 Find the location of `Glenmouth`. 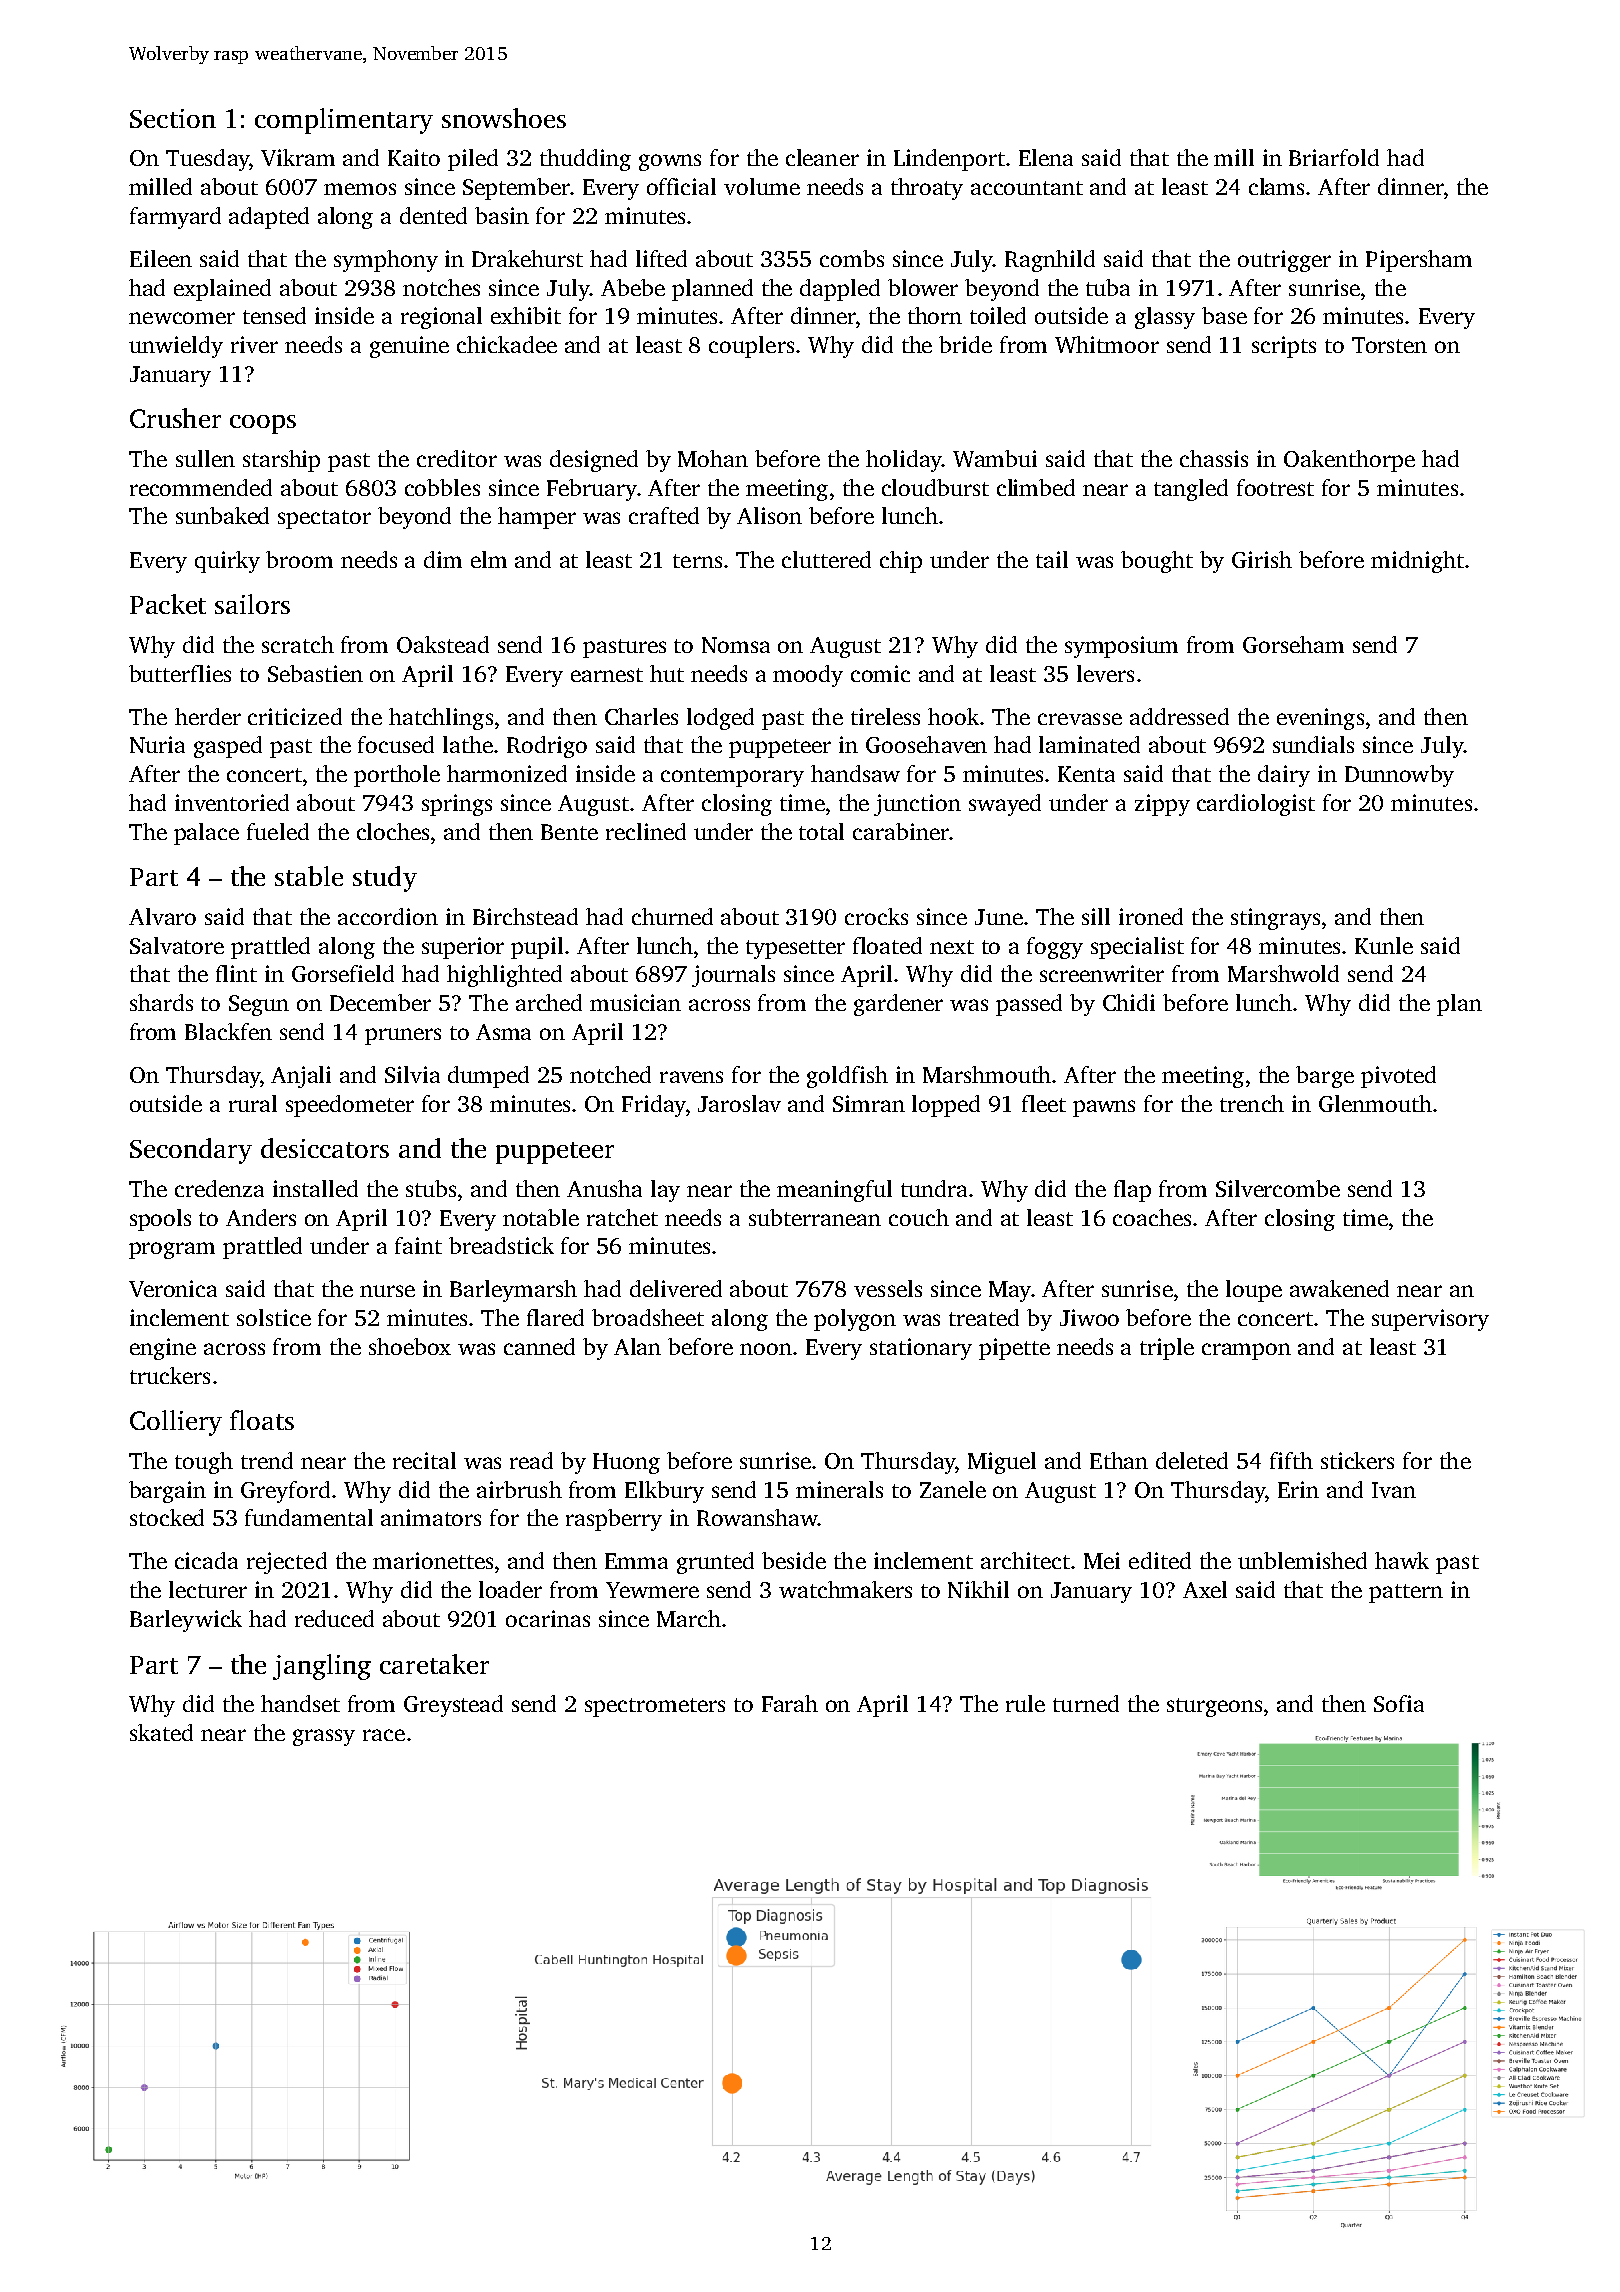

Glenmouth is located at coordinates (1375, 1103).
